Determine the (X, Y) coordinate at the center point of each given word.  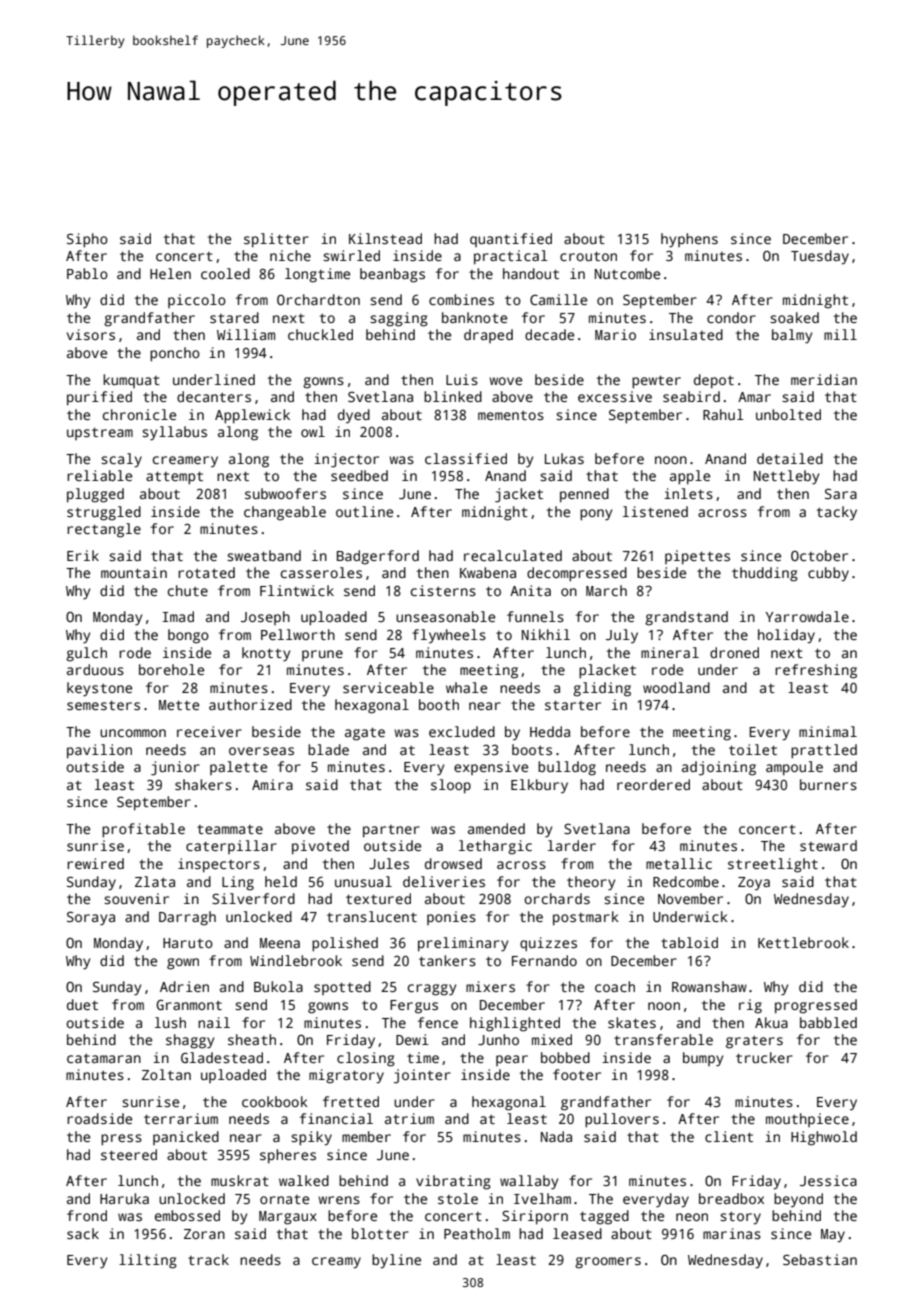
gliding (602, 689)
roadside (99, 1118)
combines (461, 299)
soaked (794, 317)
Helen (170, 273)
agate (365, 734)
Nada (556, 1136)
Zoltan (166, 1074)
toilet (753, 749)
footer (577, 1074)
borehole (171, 669)
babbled (828, 1022)
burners (828, 784)
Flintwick (297, 590)
